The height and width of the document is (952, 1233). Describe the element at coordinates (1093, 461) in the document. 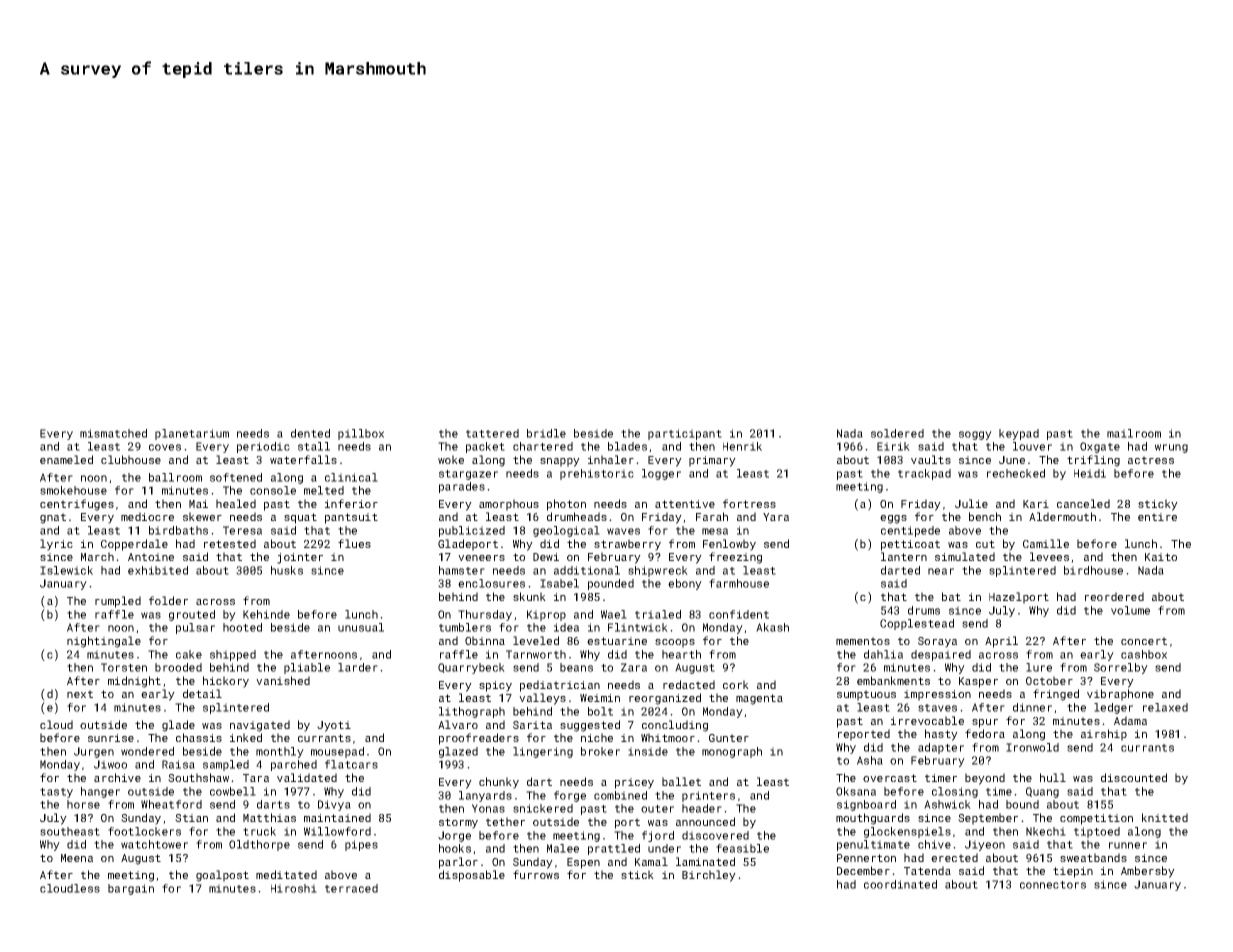

I see `trifling` at that location.
